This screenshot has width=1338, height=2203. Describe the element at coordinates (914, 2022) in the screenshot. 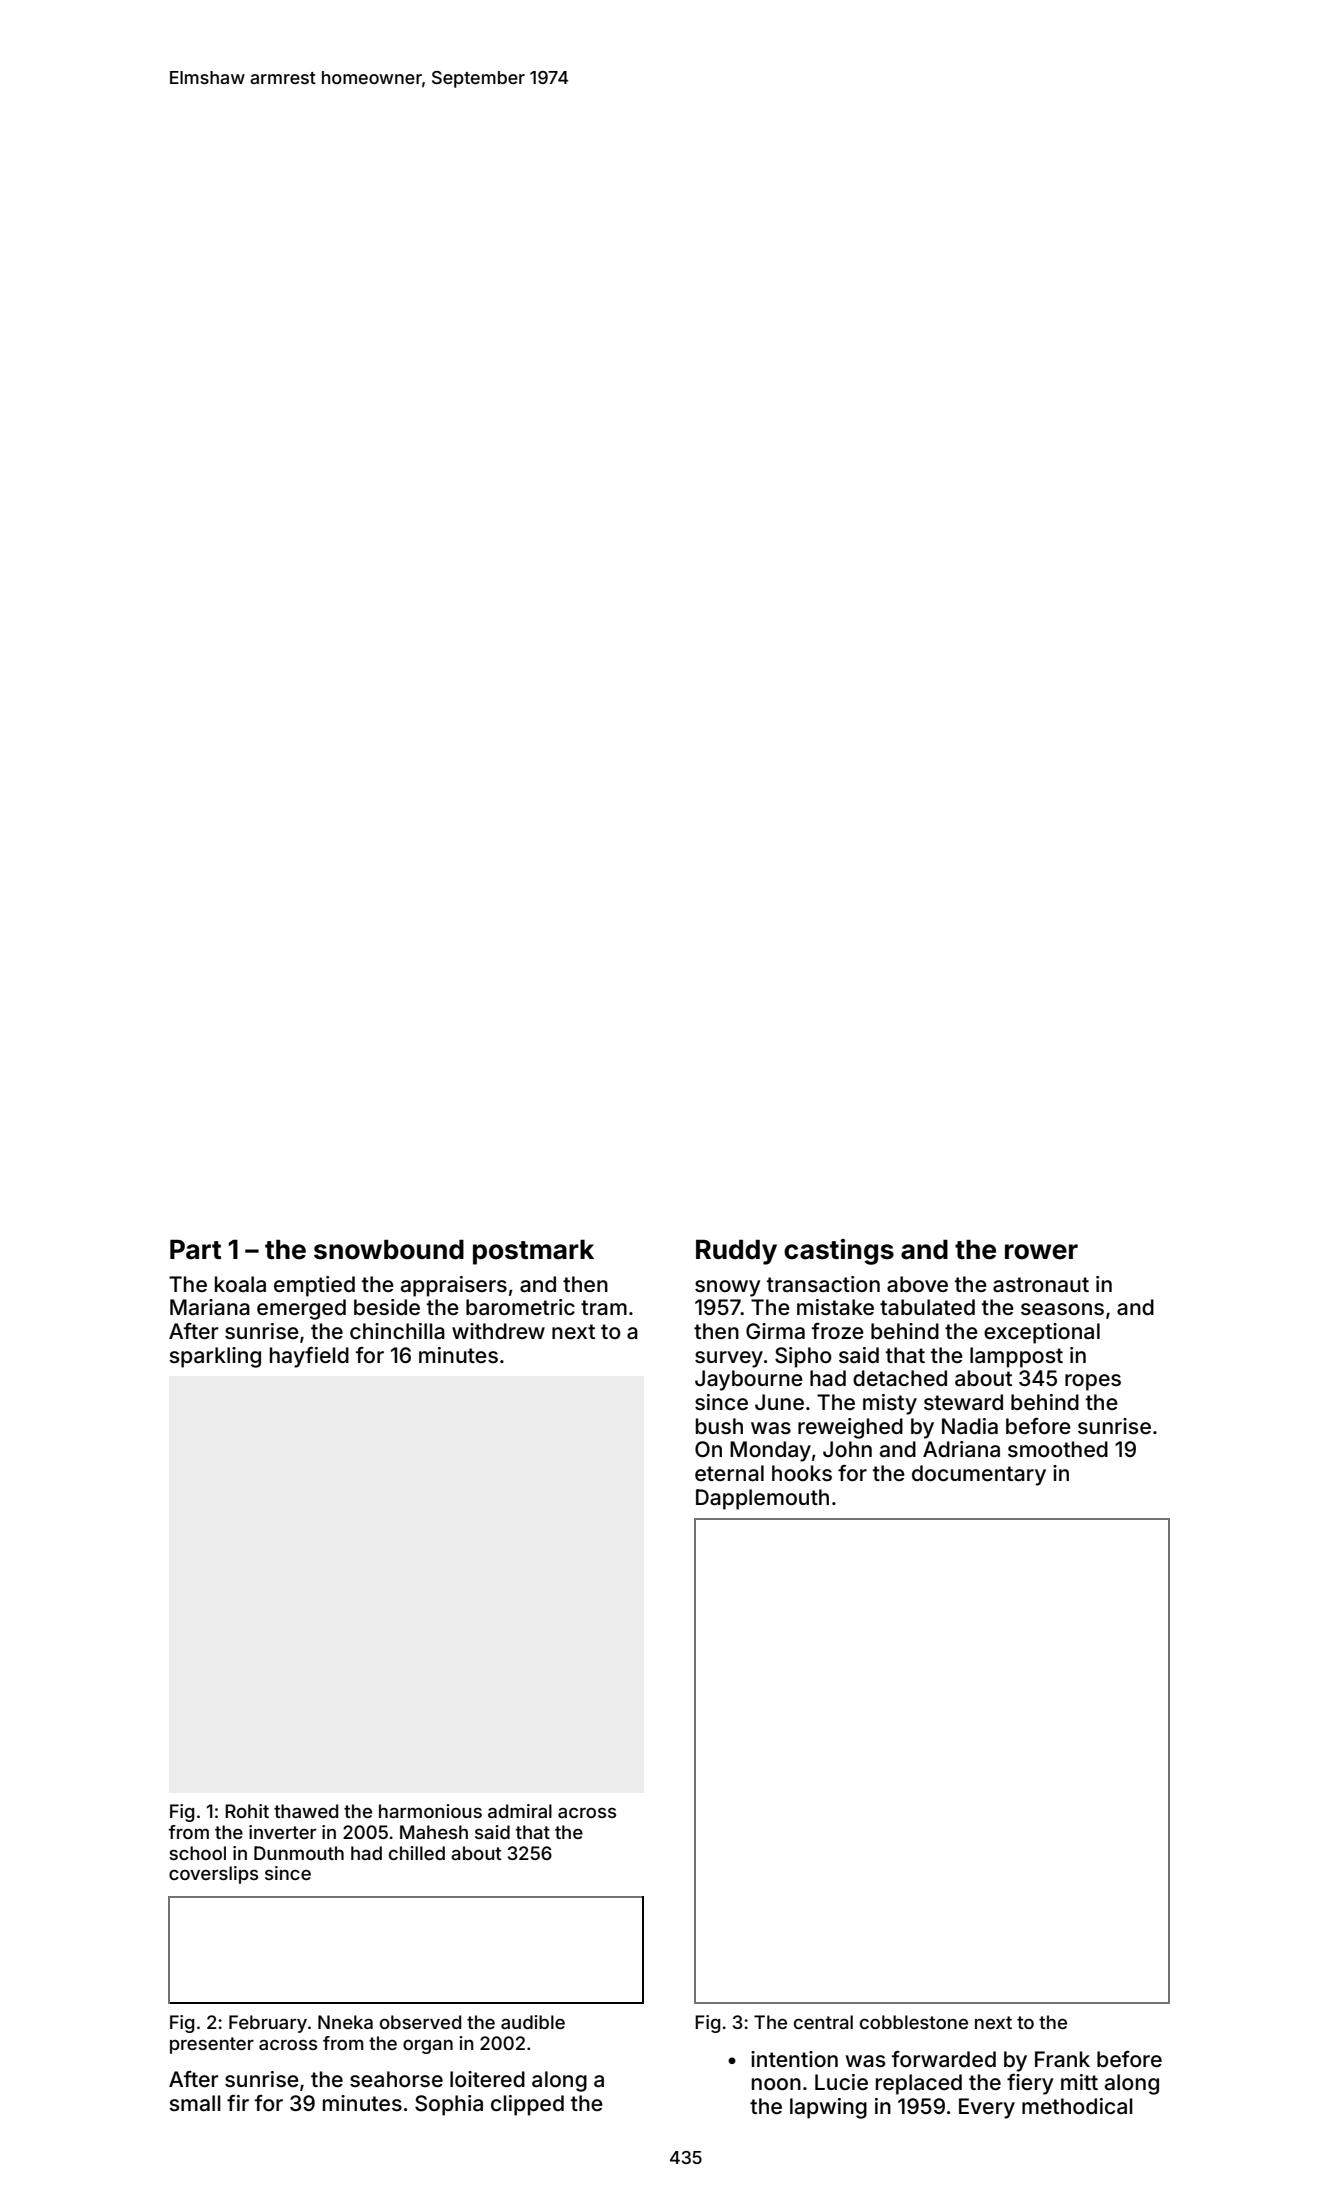

I see `cobblestone` at that location.
